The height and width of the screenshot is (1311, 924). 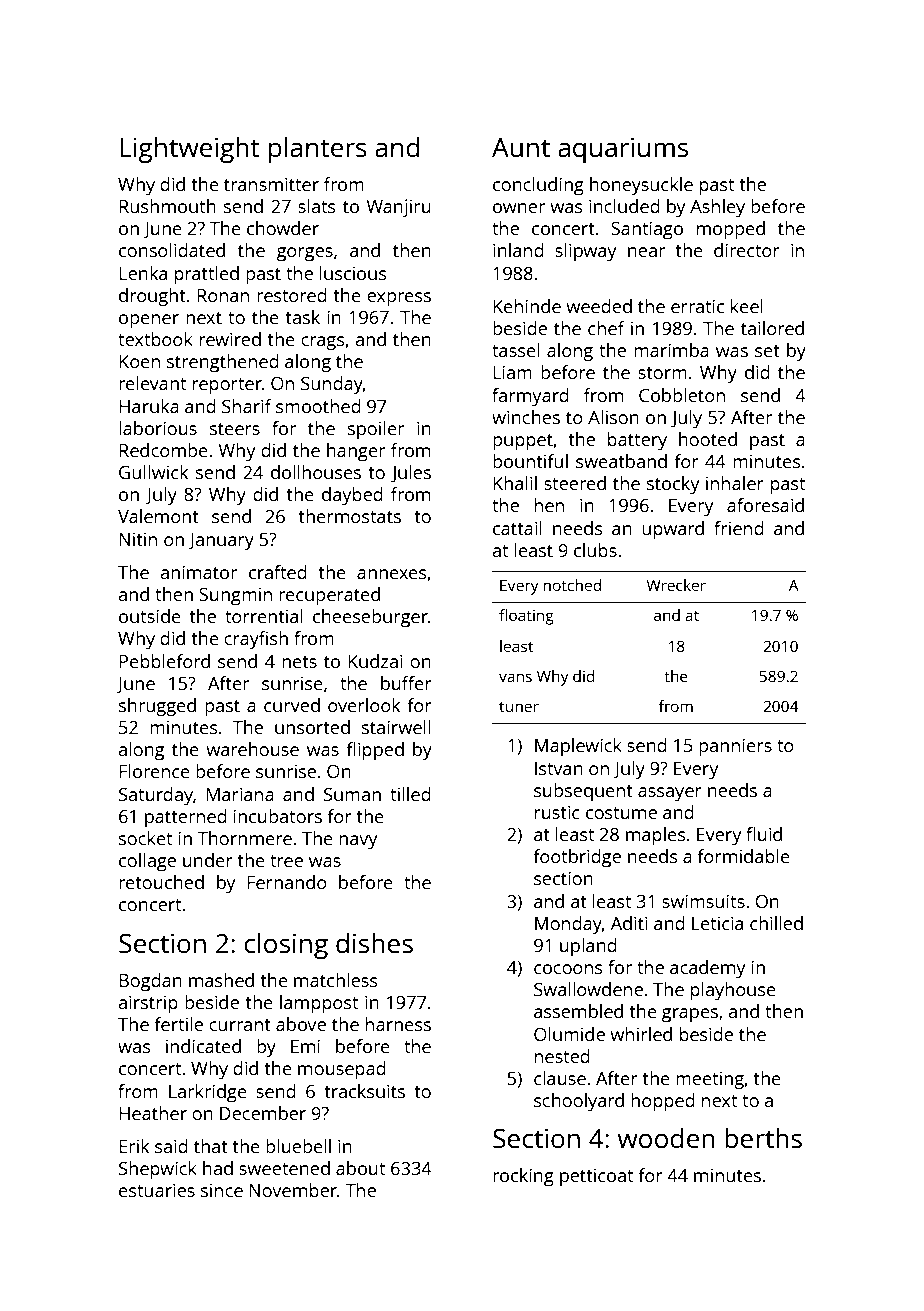 I want to click on Koen, so click(x=139, y=361).
